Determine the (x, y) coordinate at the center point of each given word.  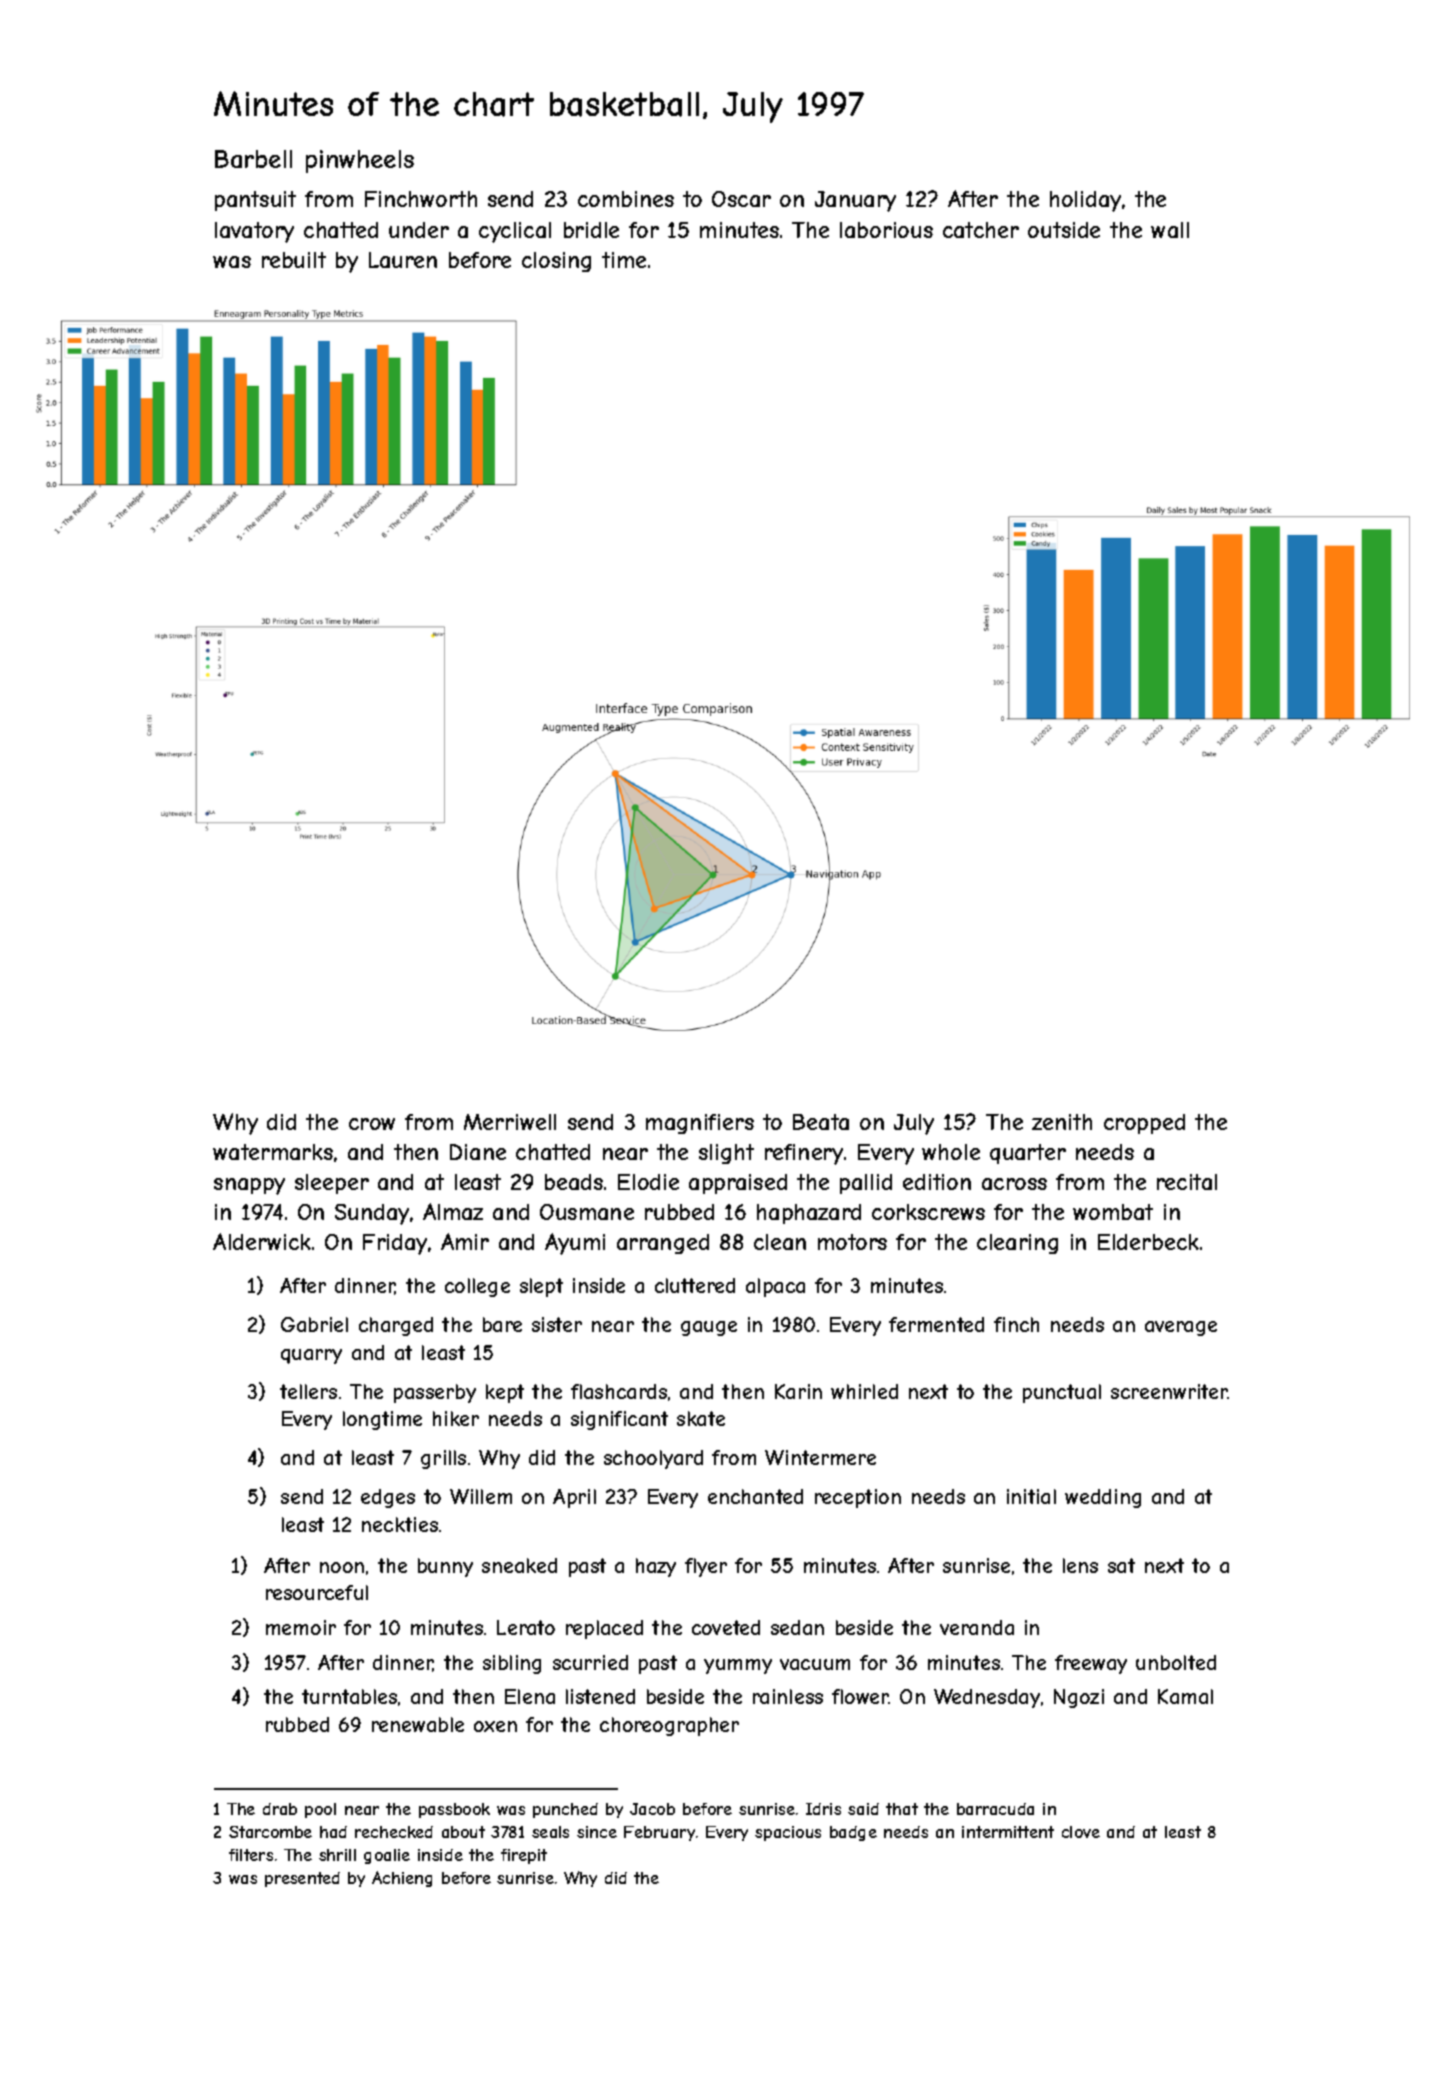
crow (372, 1124)
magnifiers (700, 1124)
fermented (936, 1324)
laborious (886, 230)
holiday (1085, 201)
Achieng (402, 1879)
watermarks (273, 1152)
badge (853, 1833)
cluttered (695, 1285)
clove (1081, 1832)
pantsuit (255, 201)
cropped (1144, 1124)
